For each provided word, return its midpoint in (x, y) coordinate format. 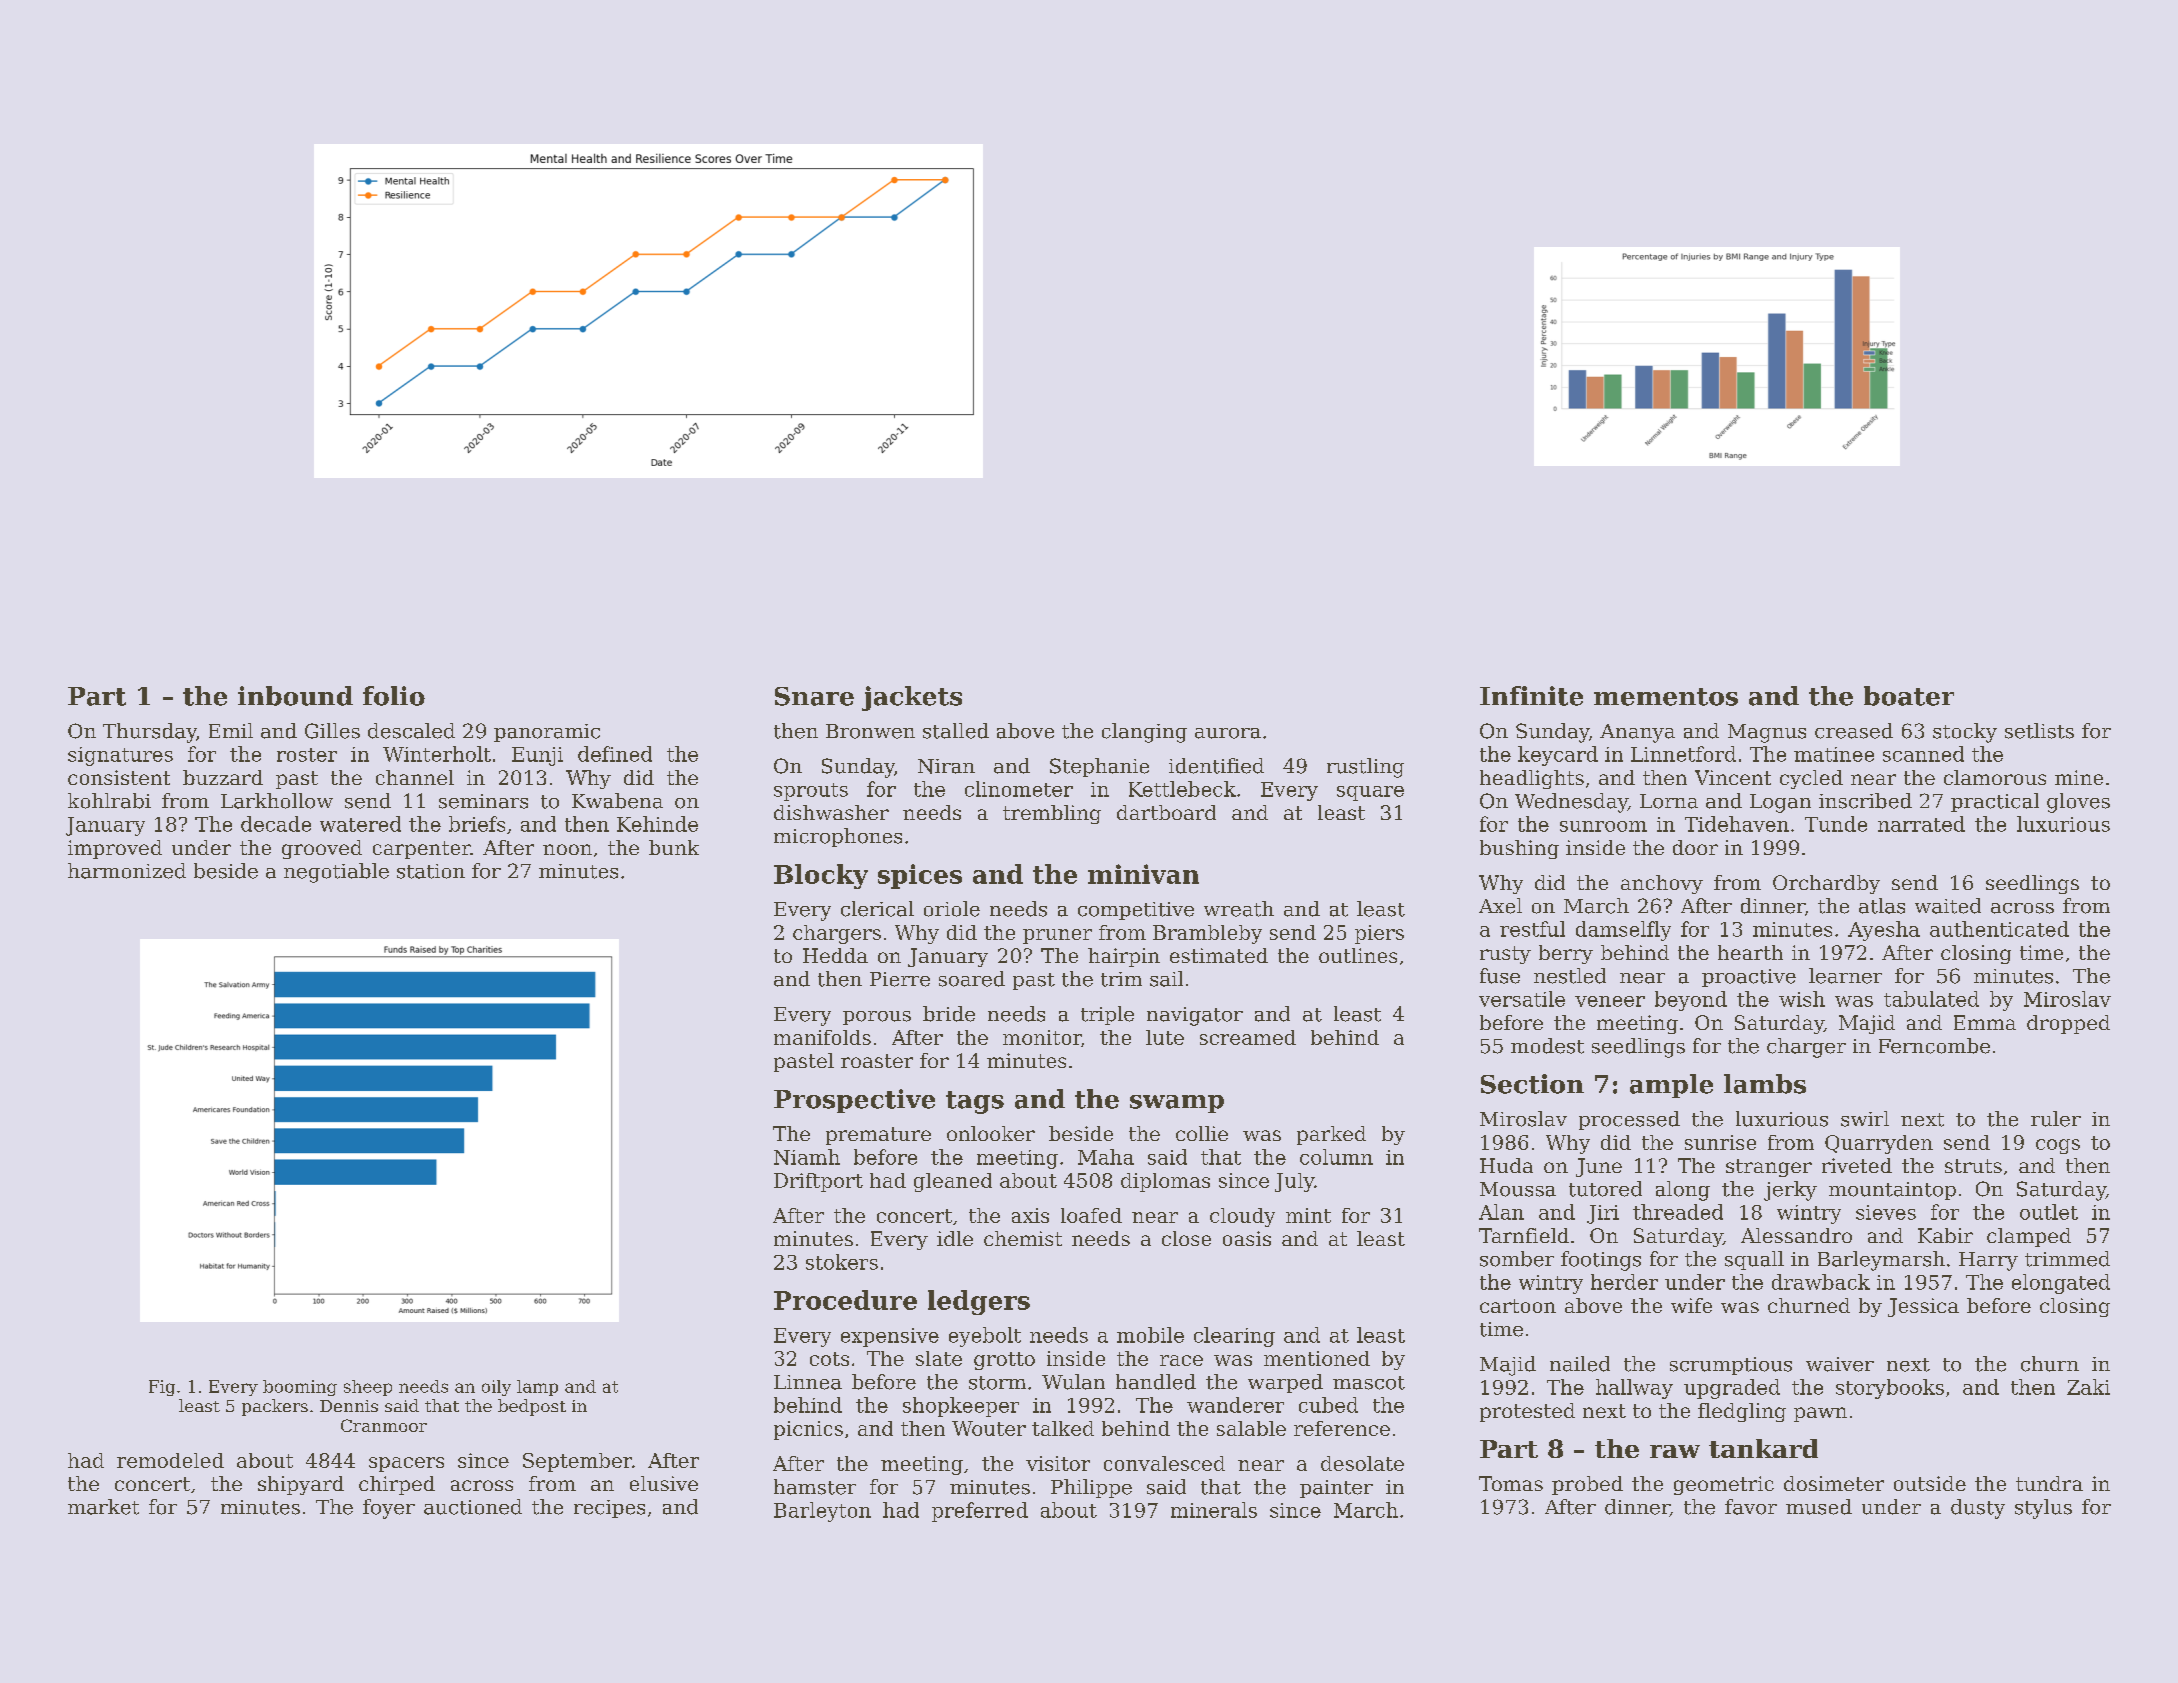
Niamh (807, 1157)
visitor (1058, 1463)
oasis (1247, 1238)
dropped (2068, 1024)
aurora (1228, 733)
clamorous (1995, 777)
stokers (842, 1262)
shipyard (301, 1485)
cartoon (1518, 1306)
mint (1308, 1215)
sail (1166, 979)
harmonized (127, 871)
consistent (119, 777)
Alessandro (1796, 1235)
